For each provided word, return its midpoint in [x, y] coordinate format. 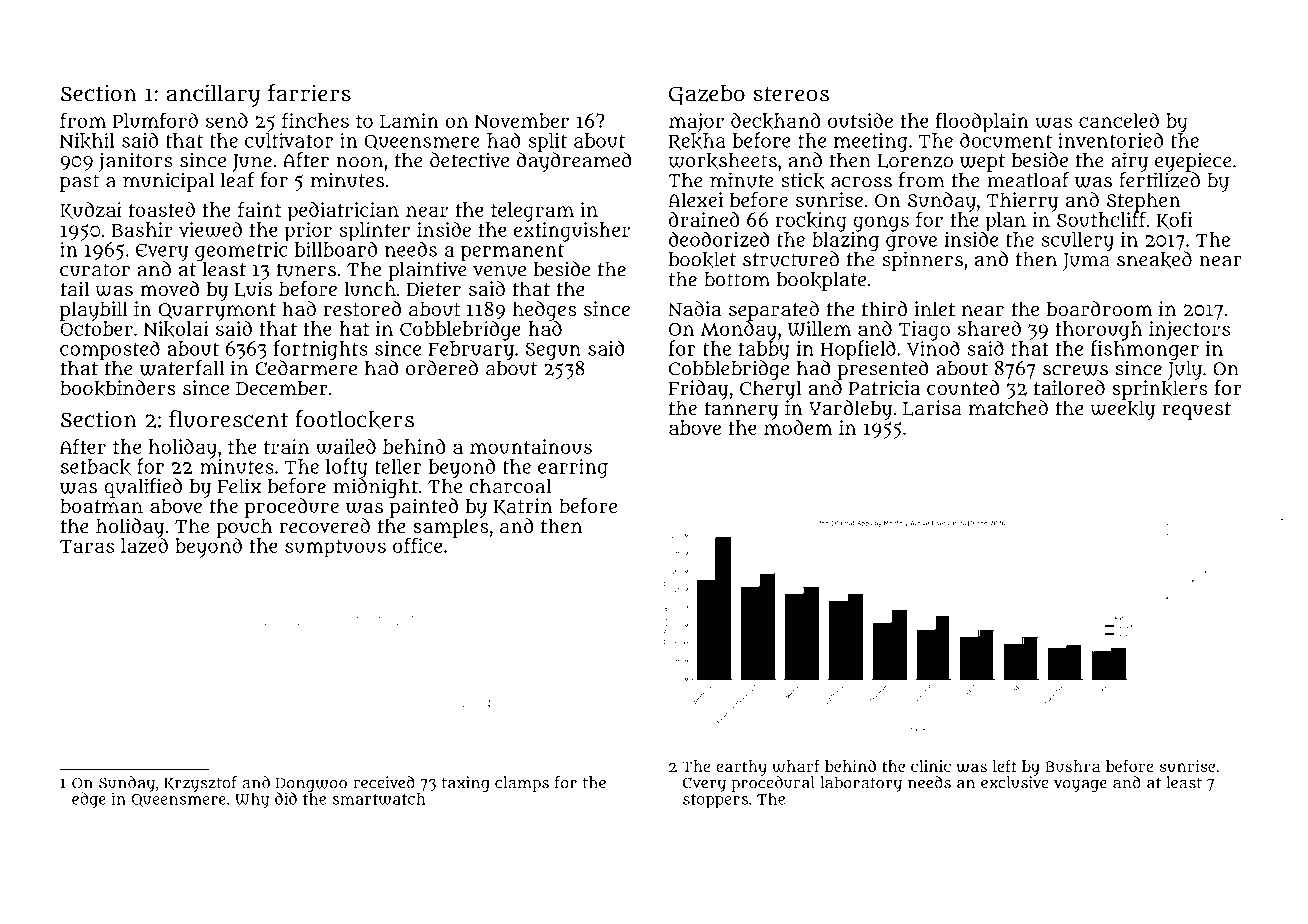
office [417, 545]
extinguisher [572, 232]
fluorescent [228, 419]
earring [573, 468]
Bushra [1072, 766]
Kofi [1174, 220]
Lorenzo [915, 161]
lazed [144, 545]
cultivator [289, 140]
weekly [1122, 410]
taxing [466, 784]
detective [469, 160]
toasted [162, 209]
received [384, 782]
